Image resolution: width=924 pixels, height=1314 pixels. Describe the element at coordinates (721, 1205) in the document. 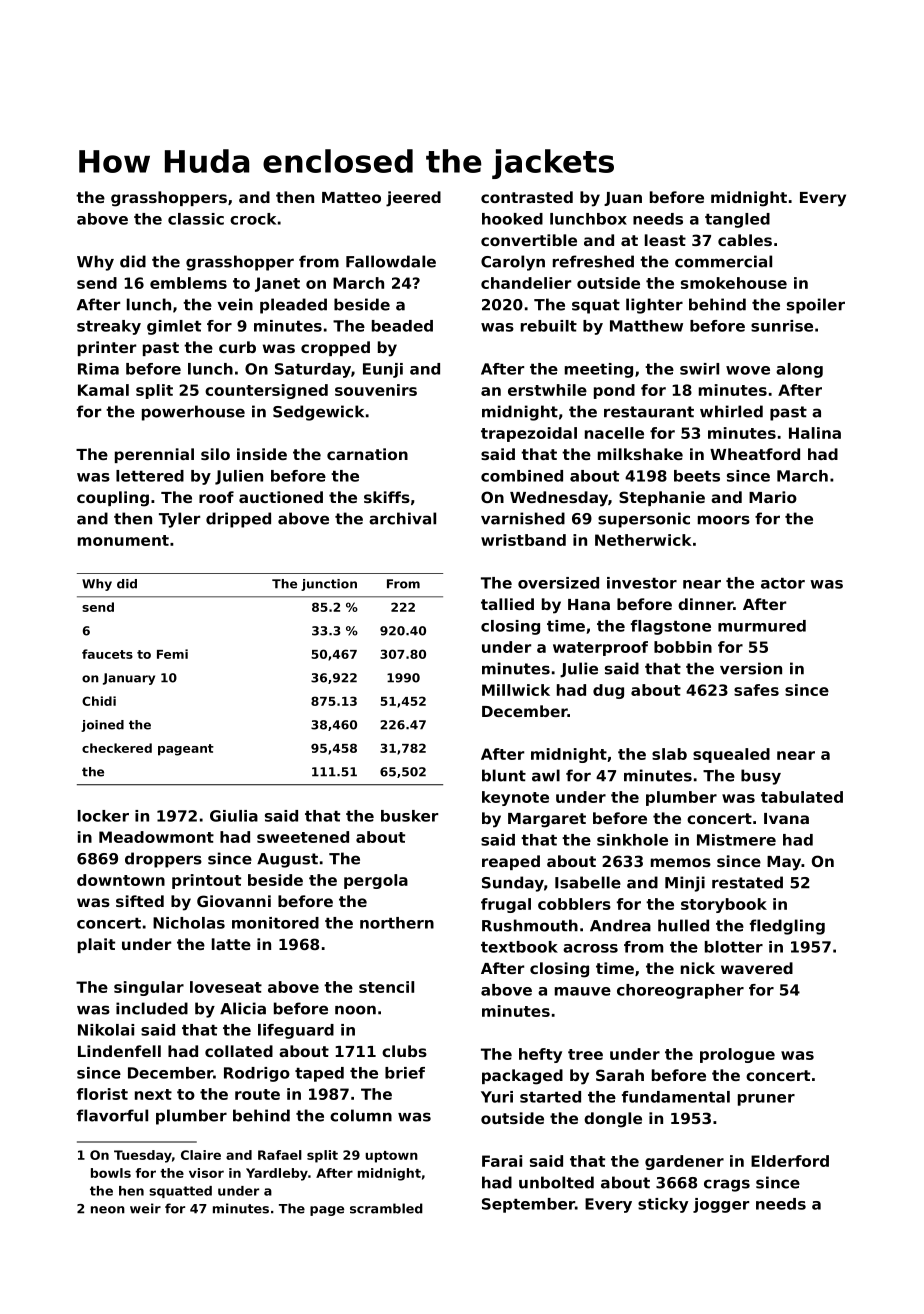

I see `jogger` at that location.
